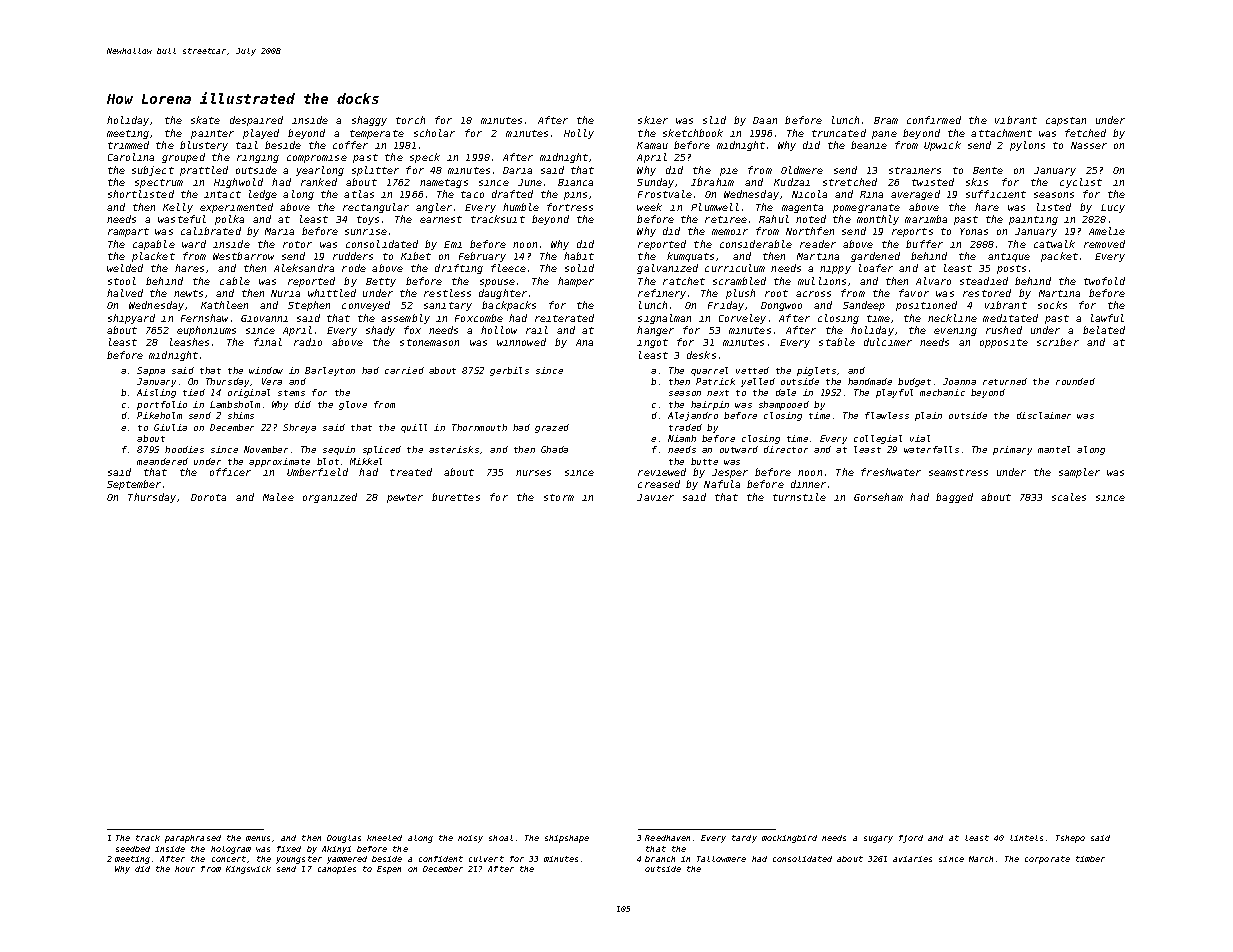 Image resolution: width=1233 pixels, height=952 pixels. Describe the element at coordinates (456, 497) in the screenshot. I see `burettes` at that location.
